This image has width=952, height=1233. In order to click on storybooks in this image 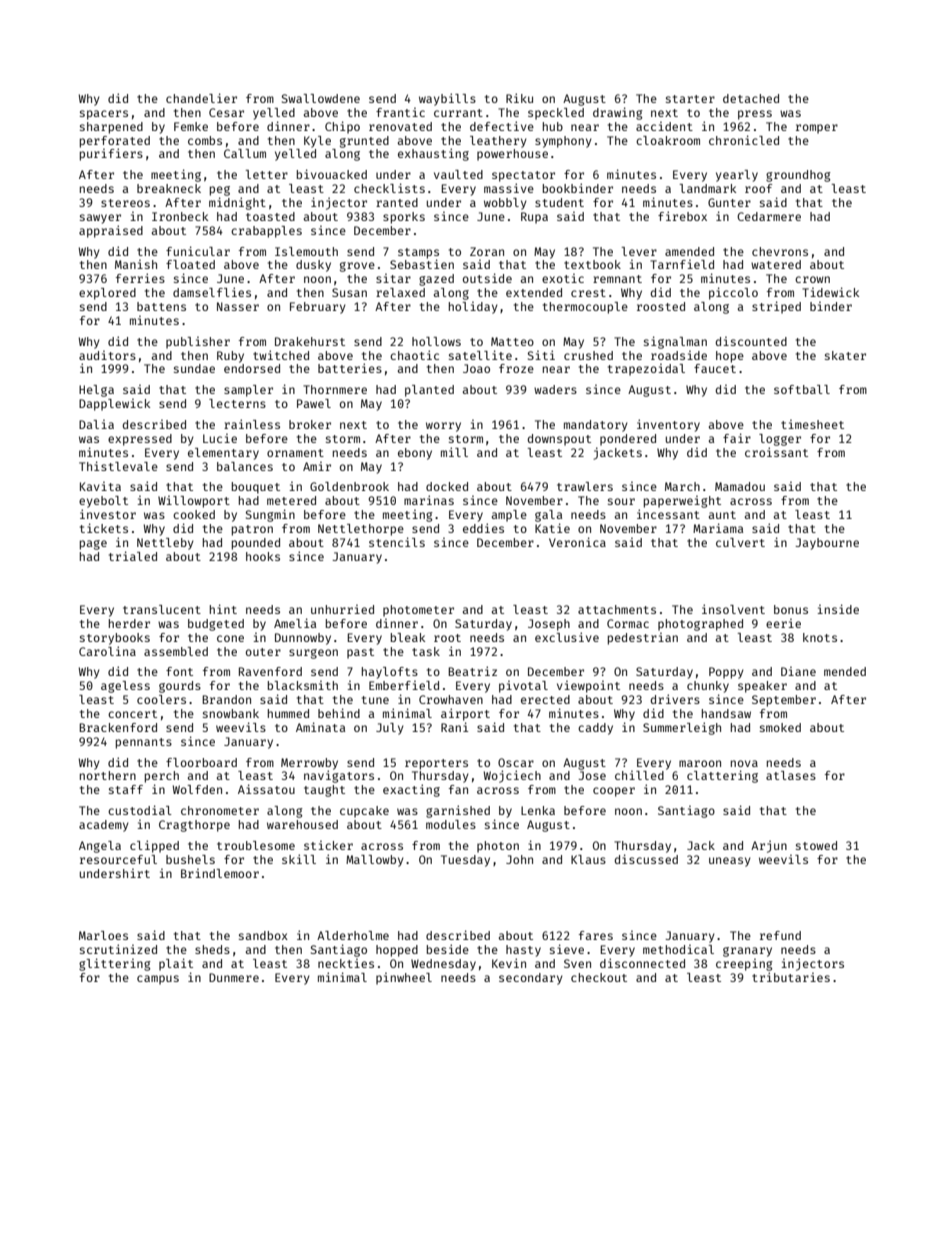, I will do `click(115, 639)`.
